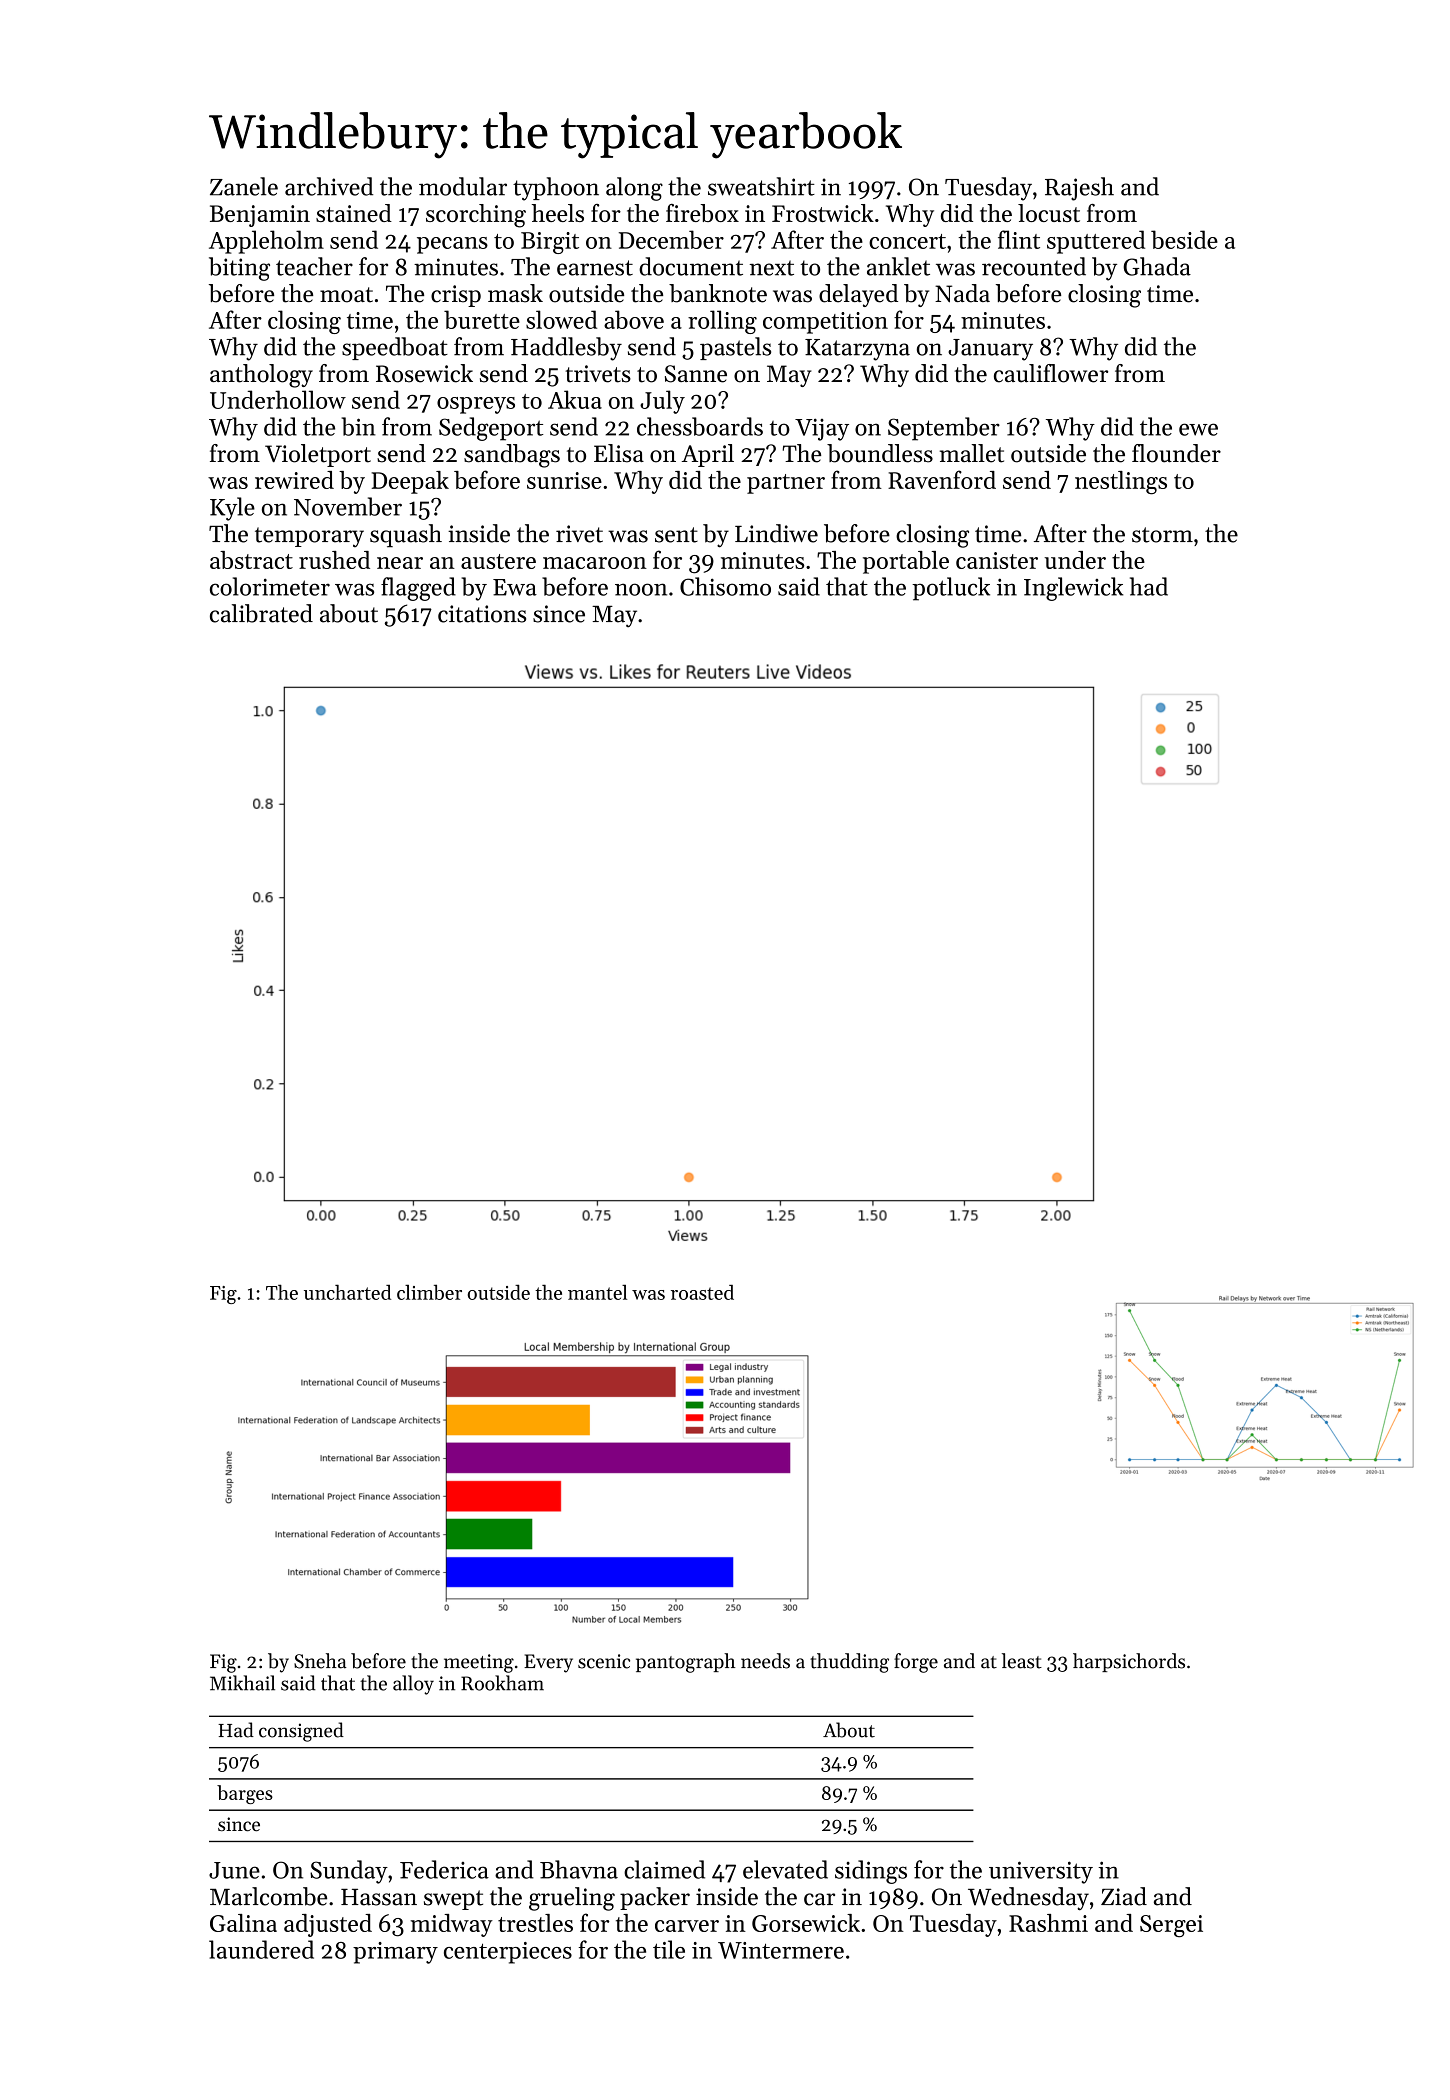 Image resolution: width=1450 pixels, height=2100 pixels. Describe the element at coordinates (261, 613) in the screenshot. I see `calibrated` at that location.
